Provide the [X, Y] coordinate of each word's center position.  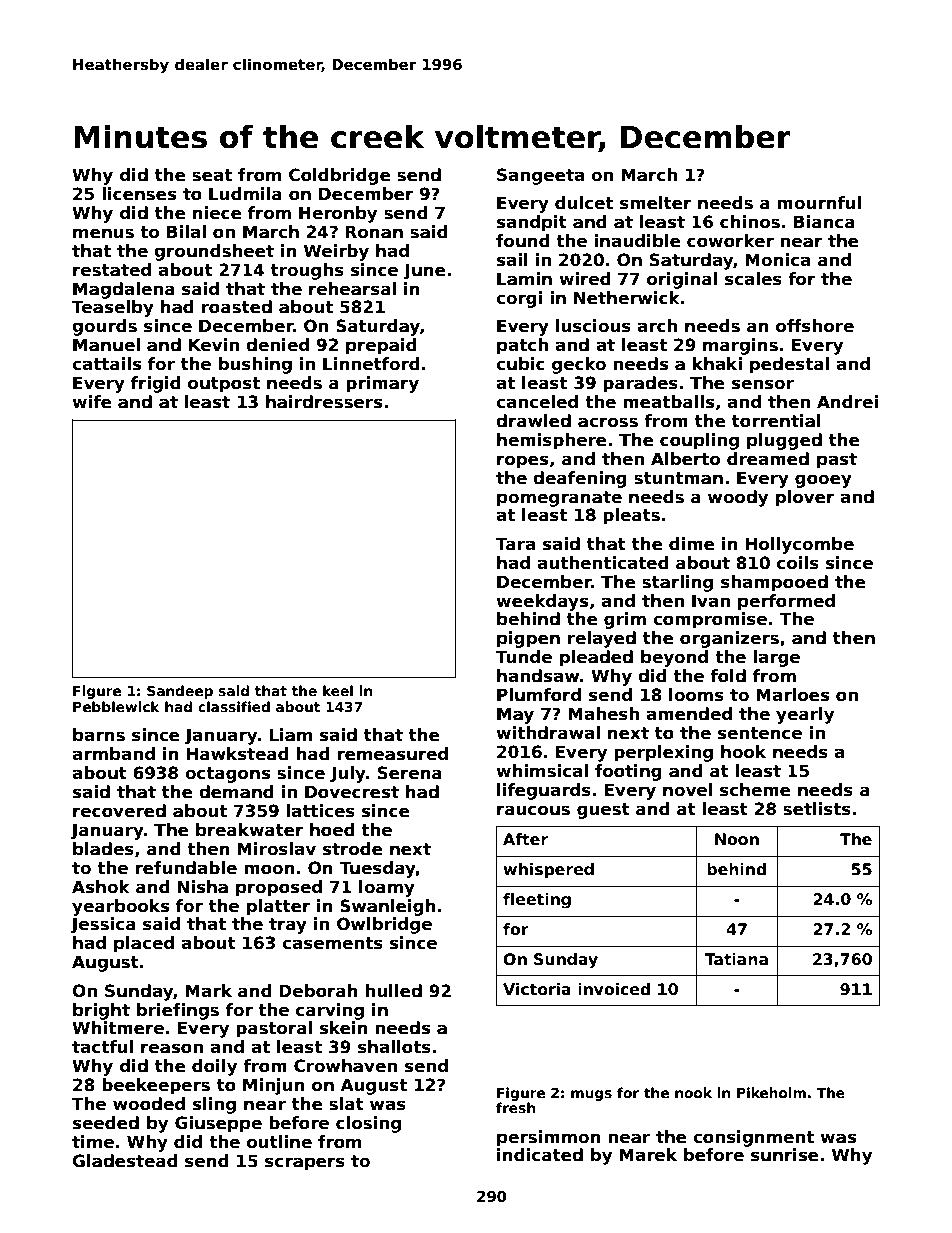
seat [212, 175]
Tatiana [736, 959]
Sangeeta [540, 176]
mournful [819, 203]
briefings [178, 1011]
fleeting [537, 901]
